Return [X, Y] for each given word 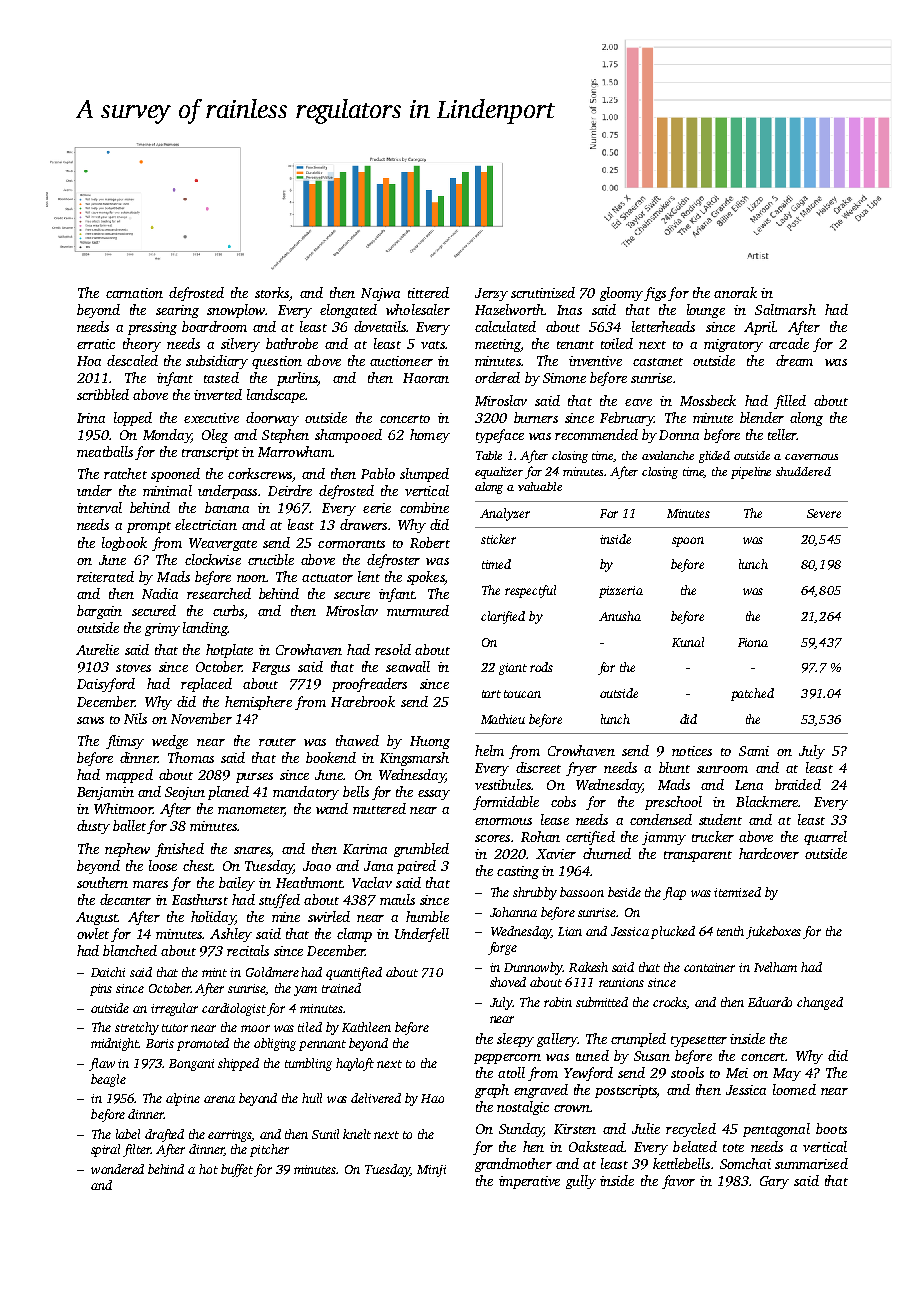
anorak [735, 292]
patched [752, 694]
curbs [228, 610]
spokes [425, 578]
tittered [428, 292]
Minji [431, 1171]
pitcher [269, 1150]
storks [272, 292]
